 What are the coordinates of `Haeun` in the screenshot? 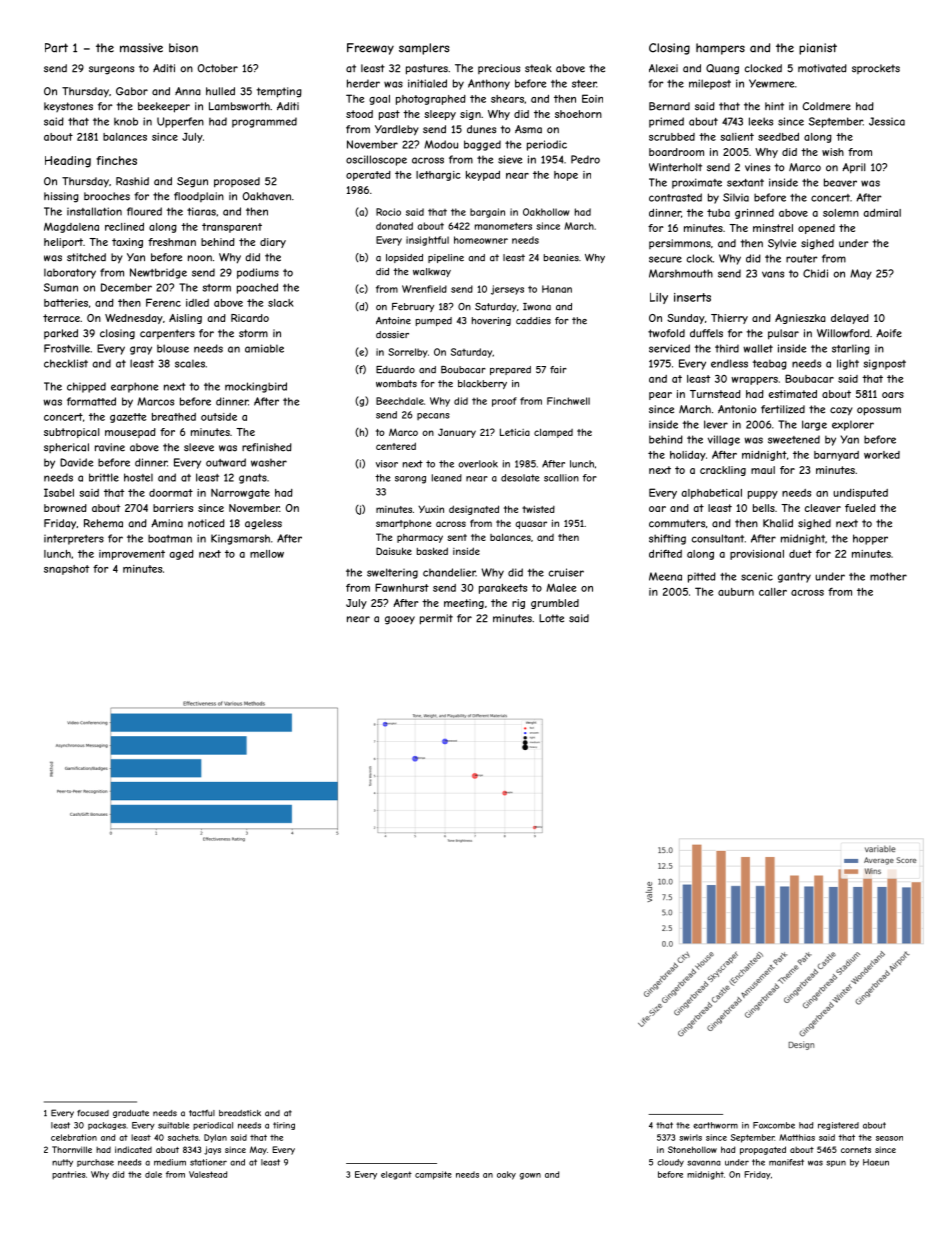 It's located at (876, 1162).
